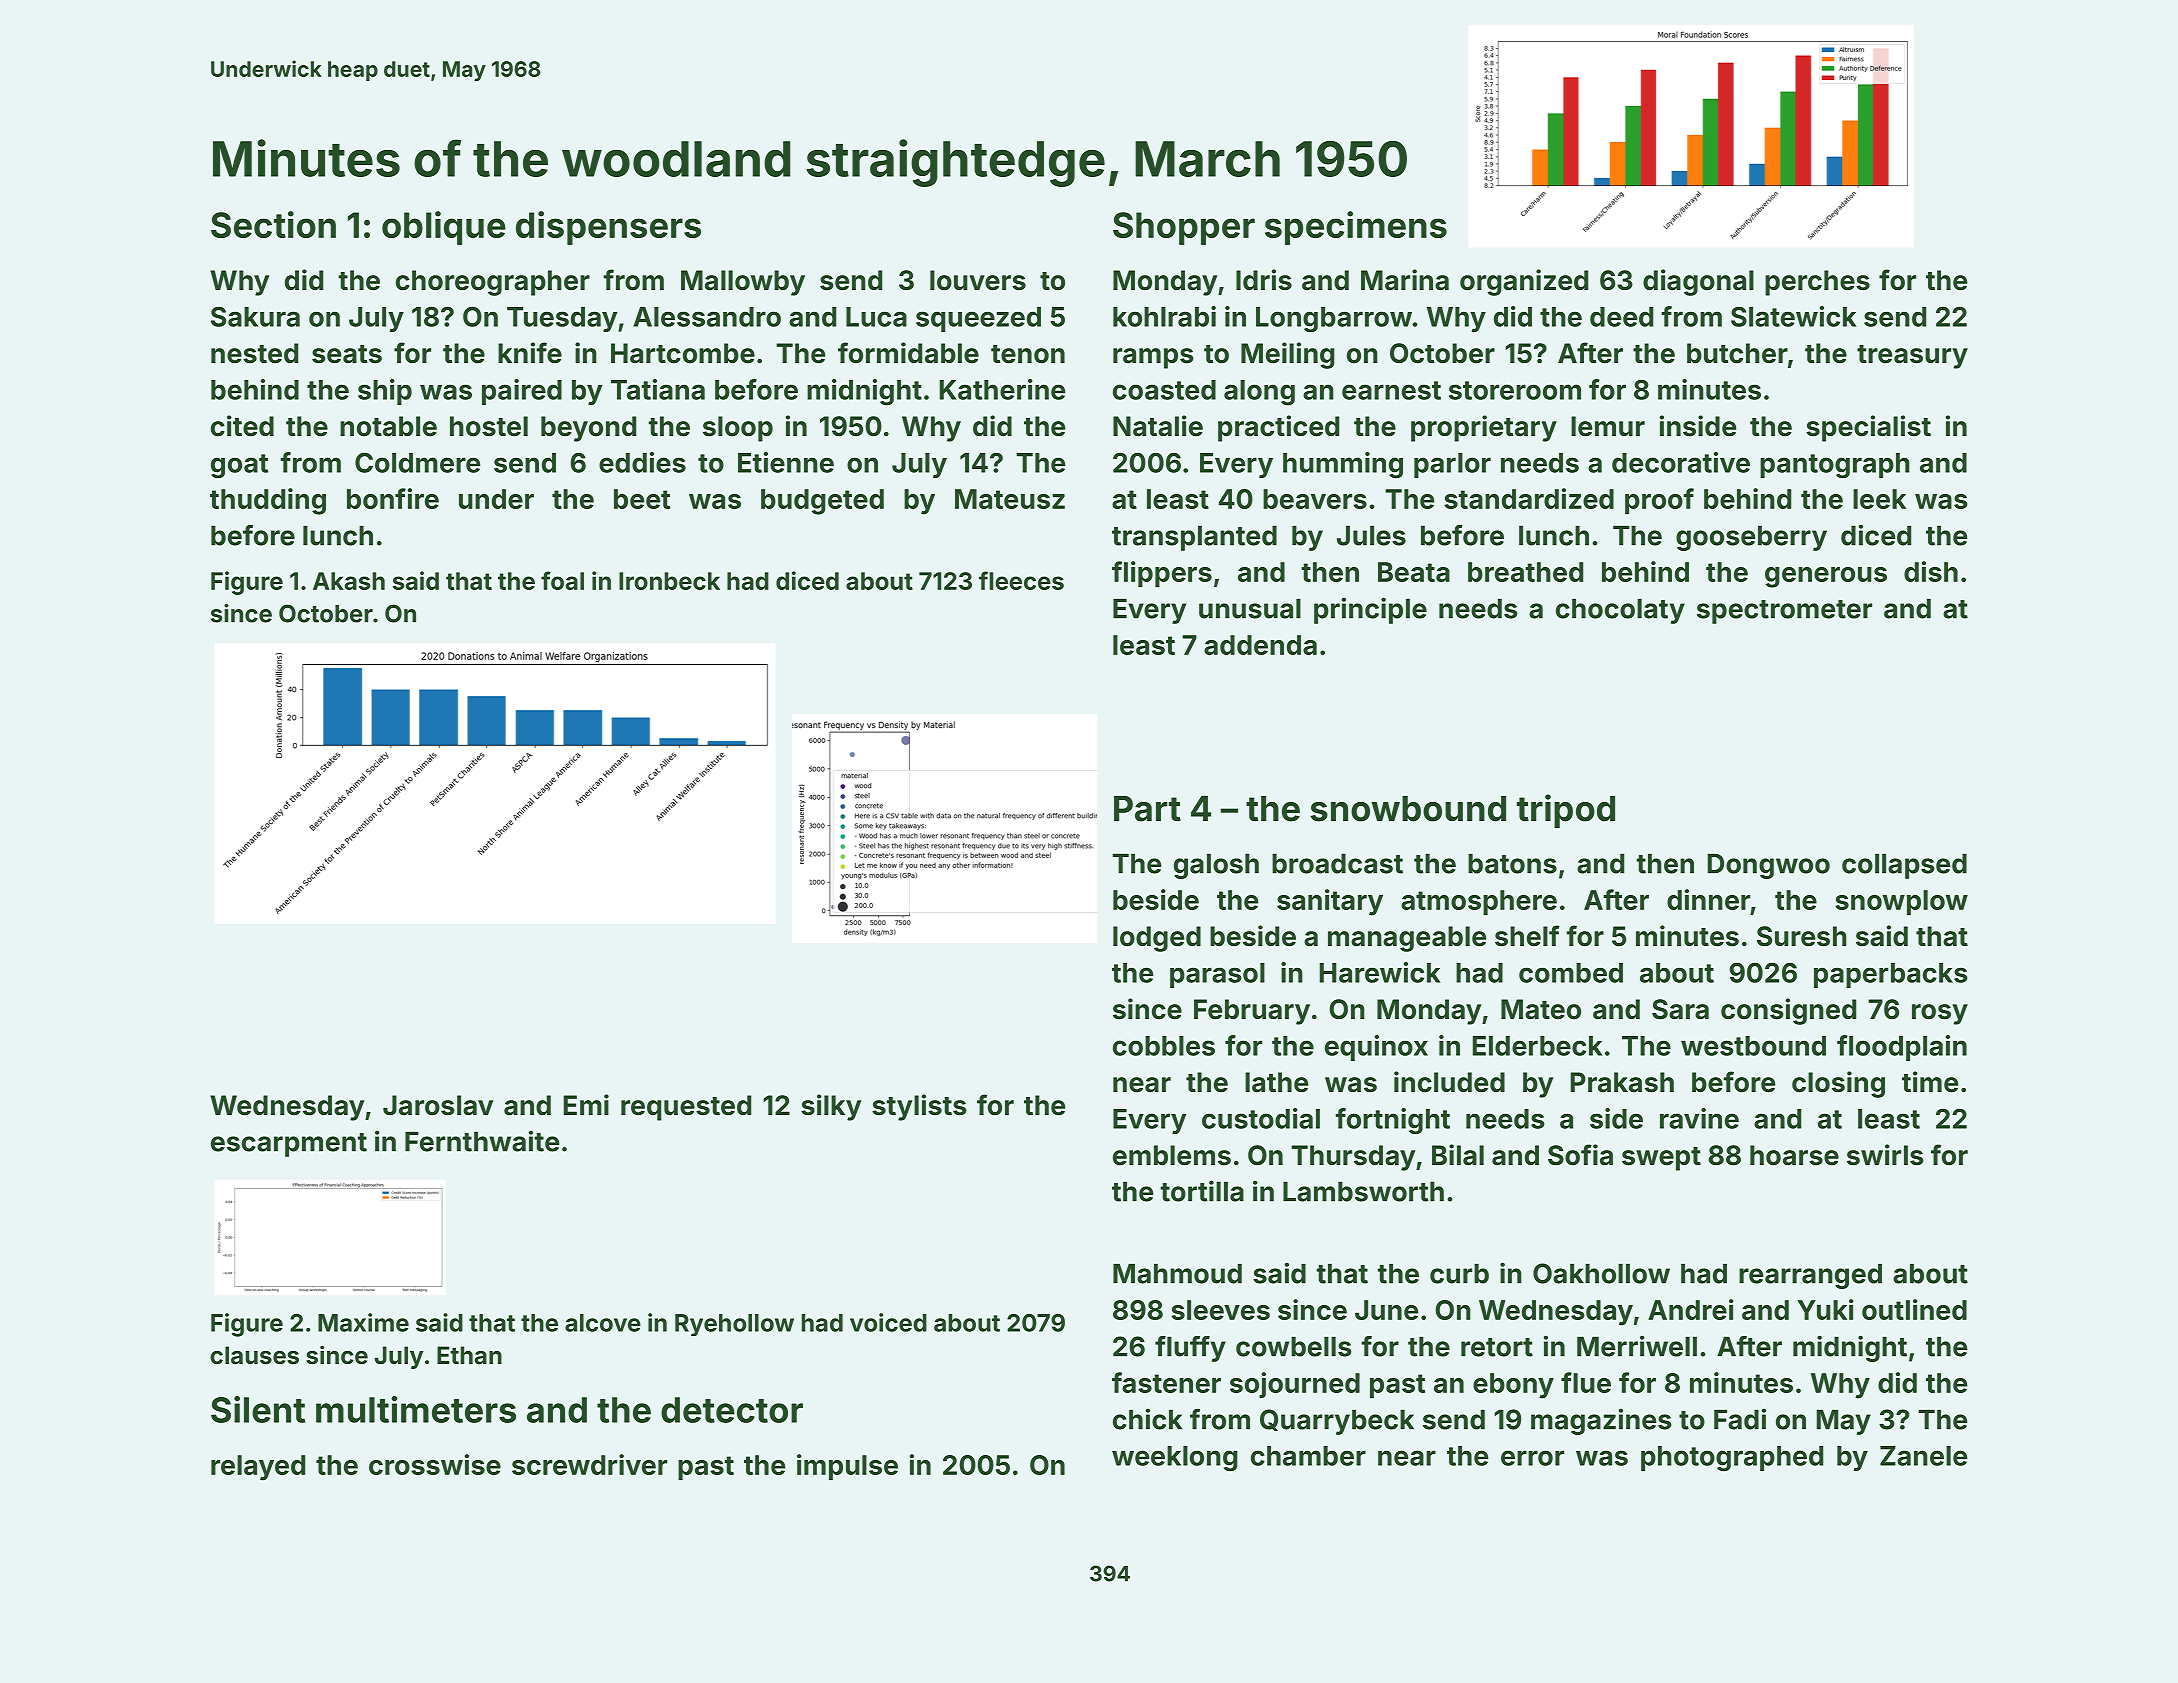  Describe the element at coordinates (1190, 1349) in the image. I see `fluffy` at that location.
